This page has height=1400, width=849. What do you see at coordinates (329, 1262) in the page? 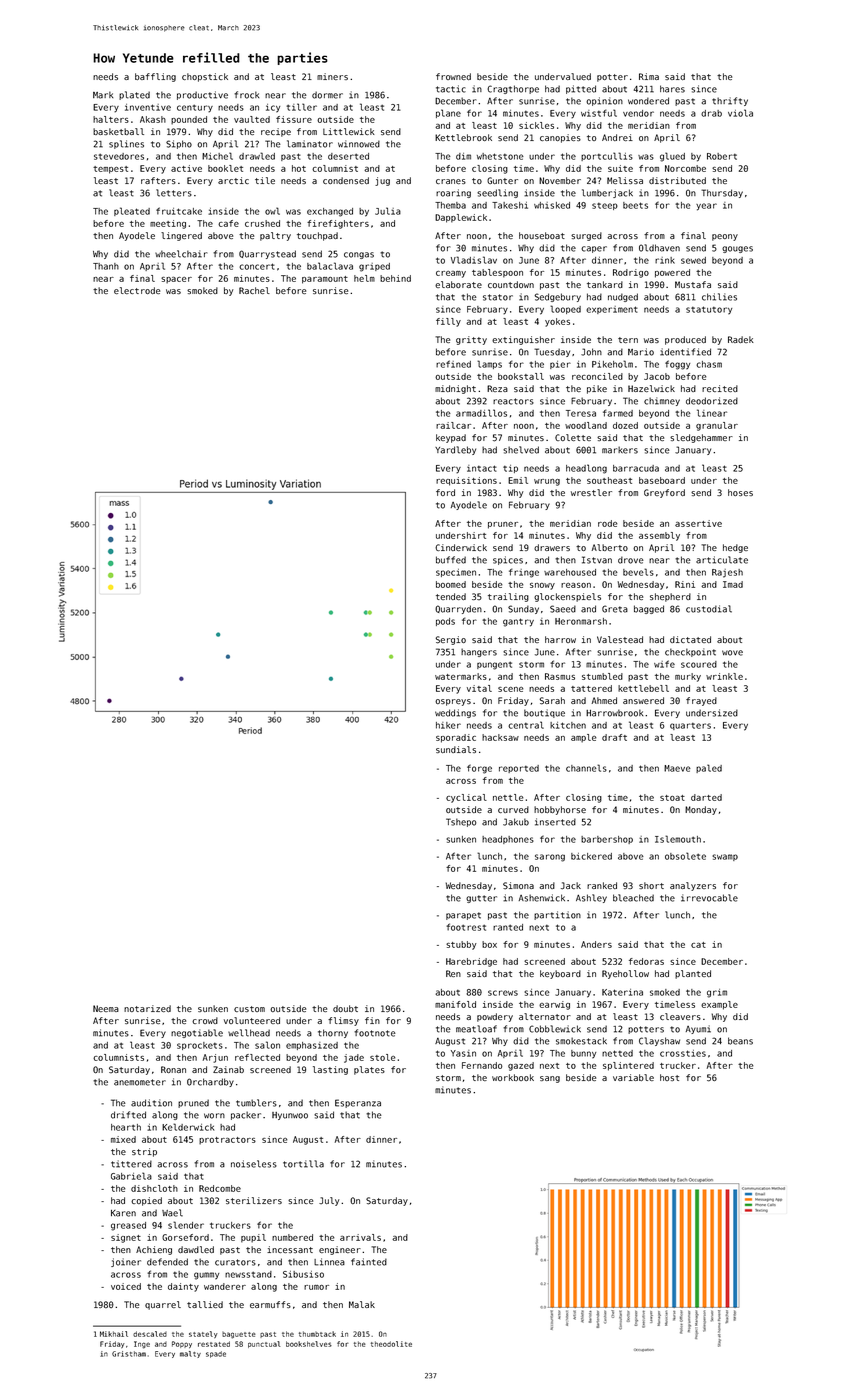
I see `Linnea` at bounding box center [329, 1262].
